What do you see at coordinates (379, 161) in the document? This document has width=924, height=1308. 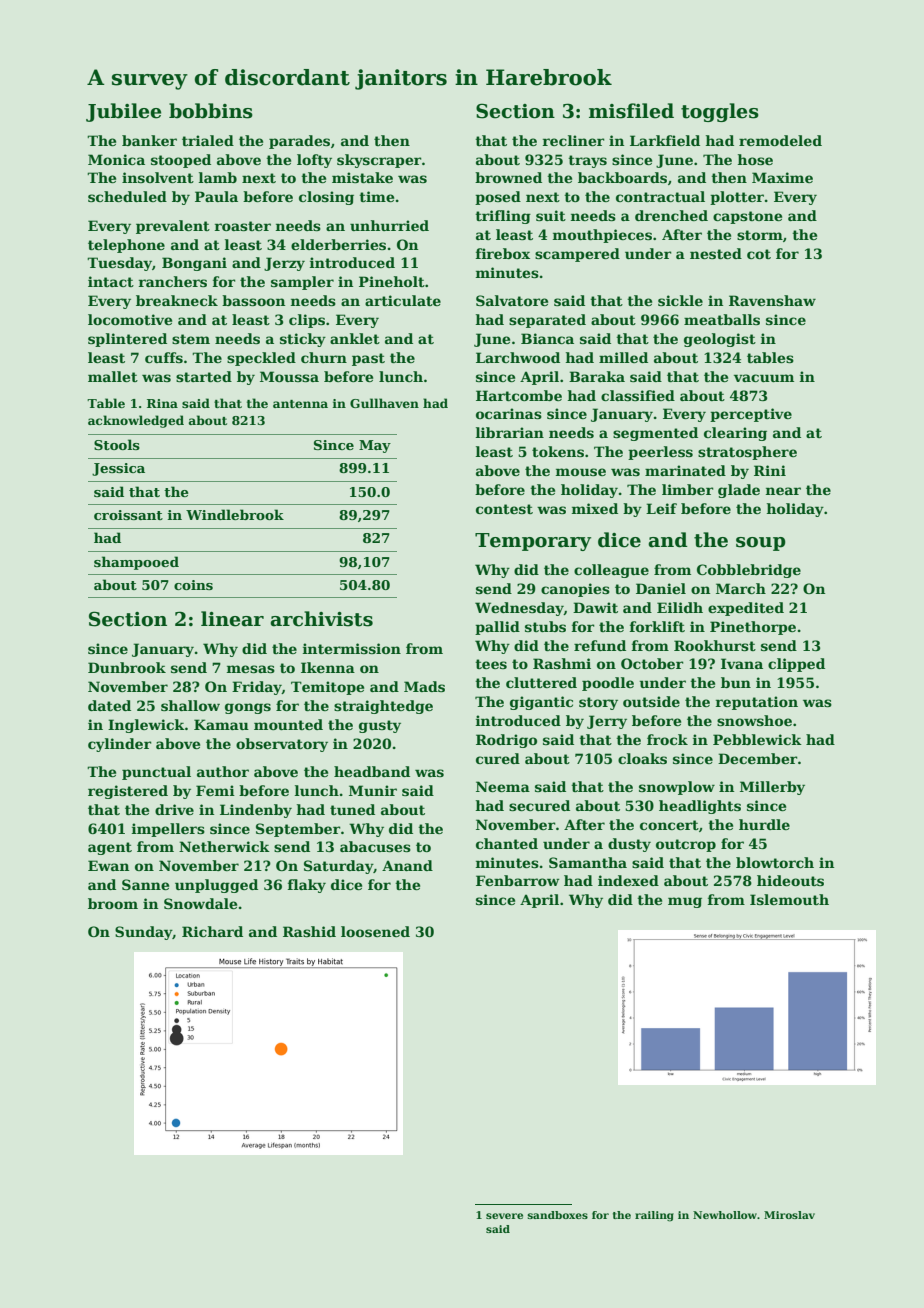 I see `skyscraper` at bounding box center [379, 161].
